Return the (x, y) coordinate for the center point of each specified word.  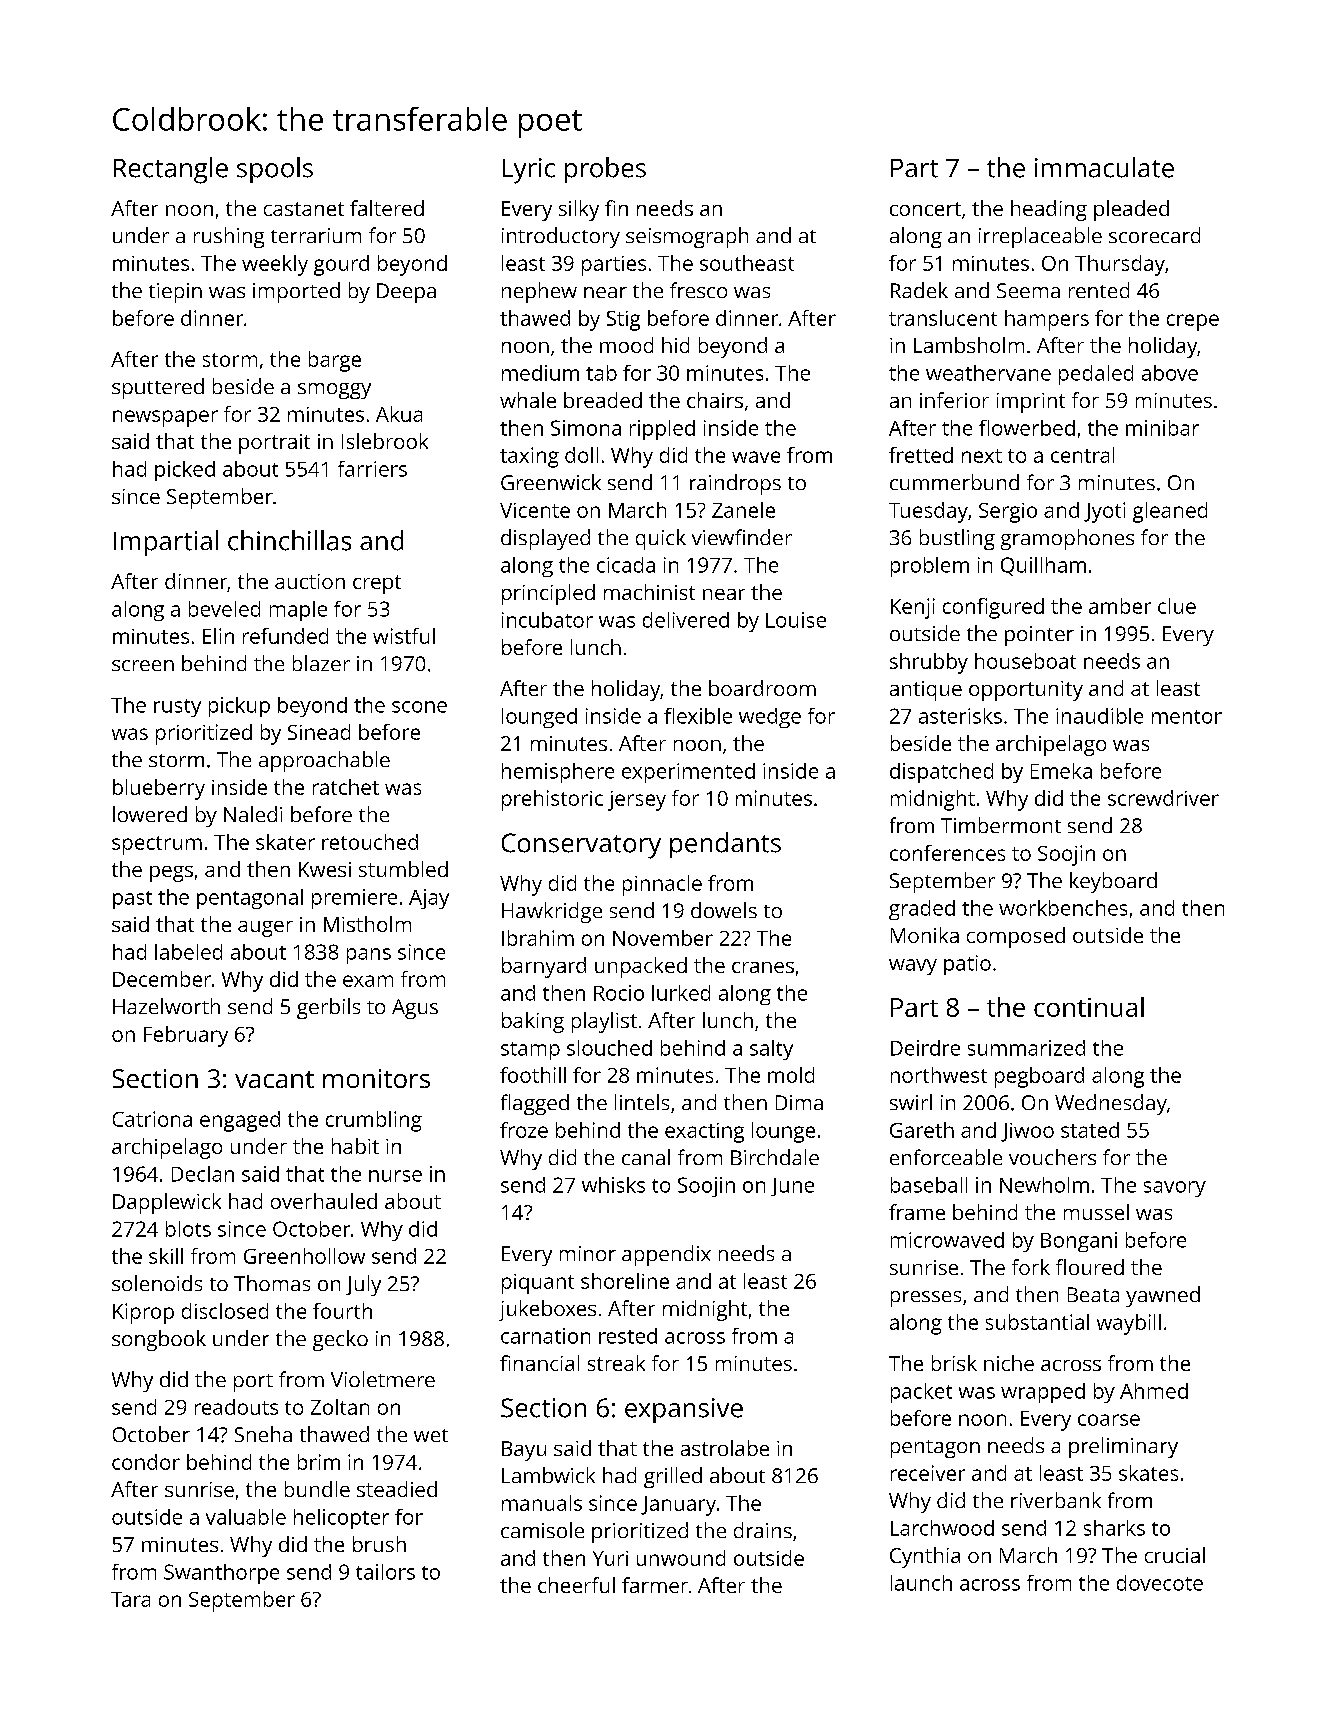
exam (368, 981)
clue (1177, 606)
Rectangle (171, 170)
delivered (686, 620)
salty (771, 1050)
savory (1175, 1189)
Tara (130, 1599)
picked (185, 471)
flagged (535, 1104)
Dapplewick (167, 1203)
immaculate (1104, 167)
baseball (929, 1185)
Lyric (529, 171)
